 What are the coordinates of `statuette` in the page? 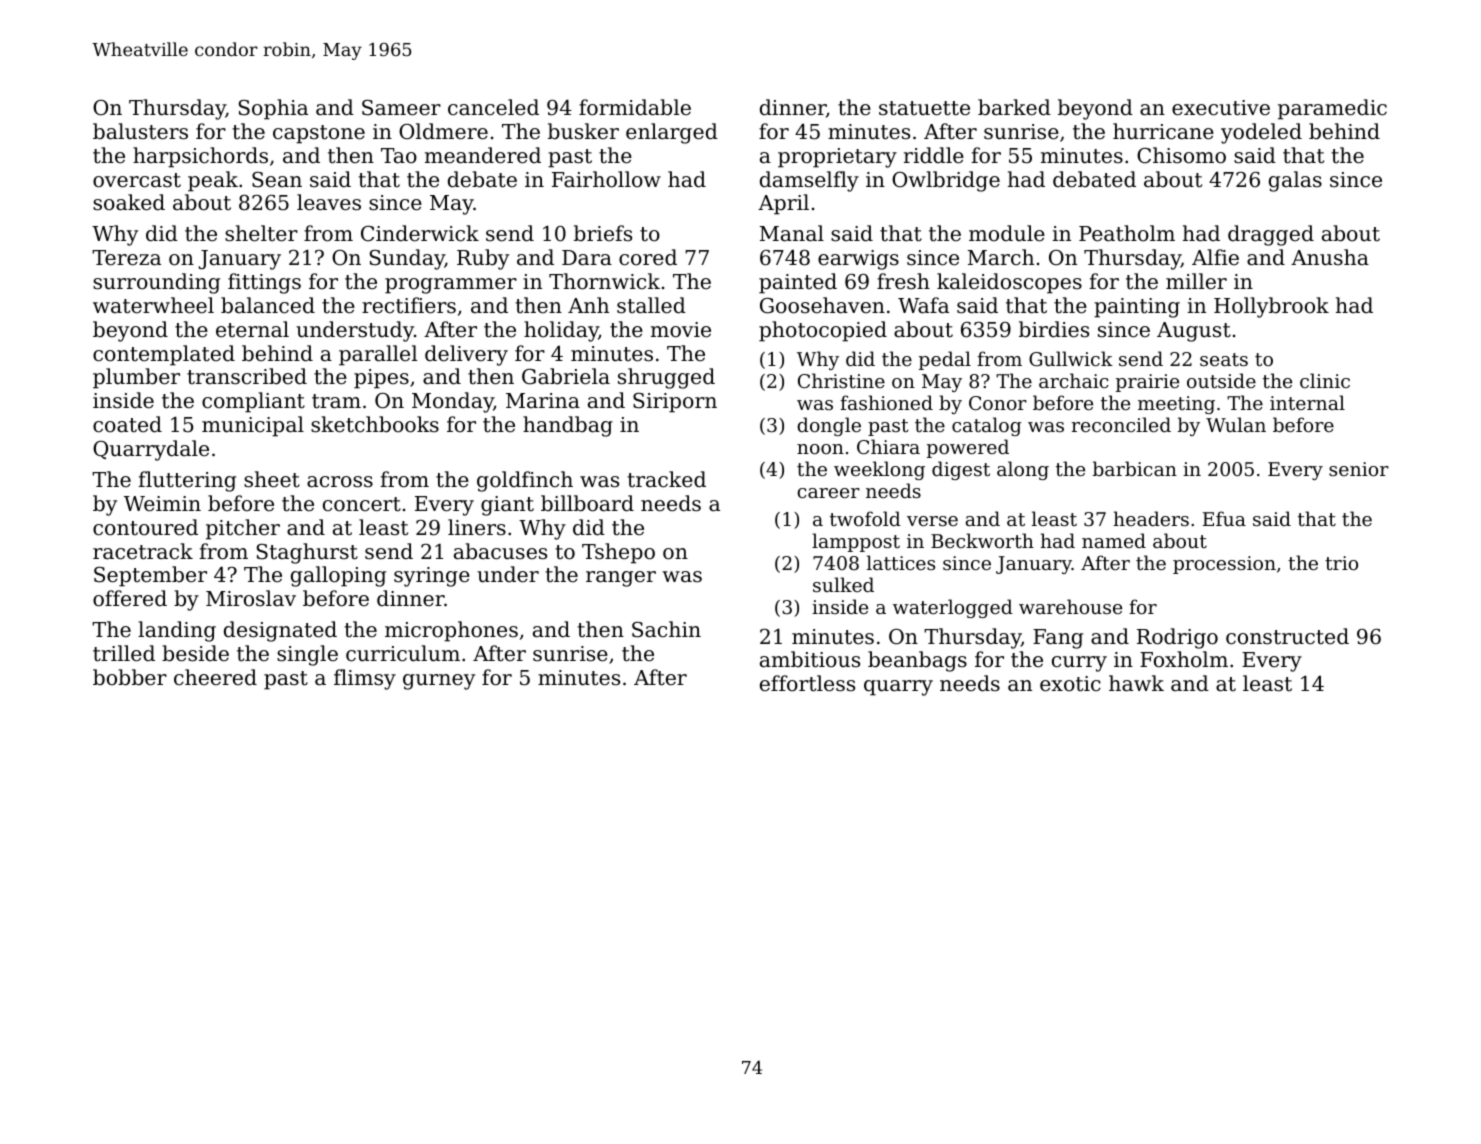 It's located at (924, 108).
